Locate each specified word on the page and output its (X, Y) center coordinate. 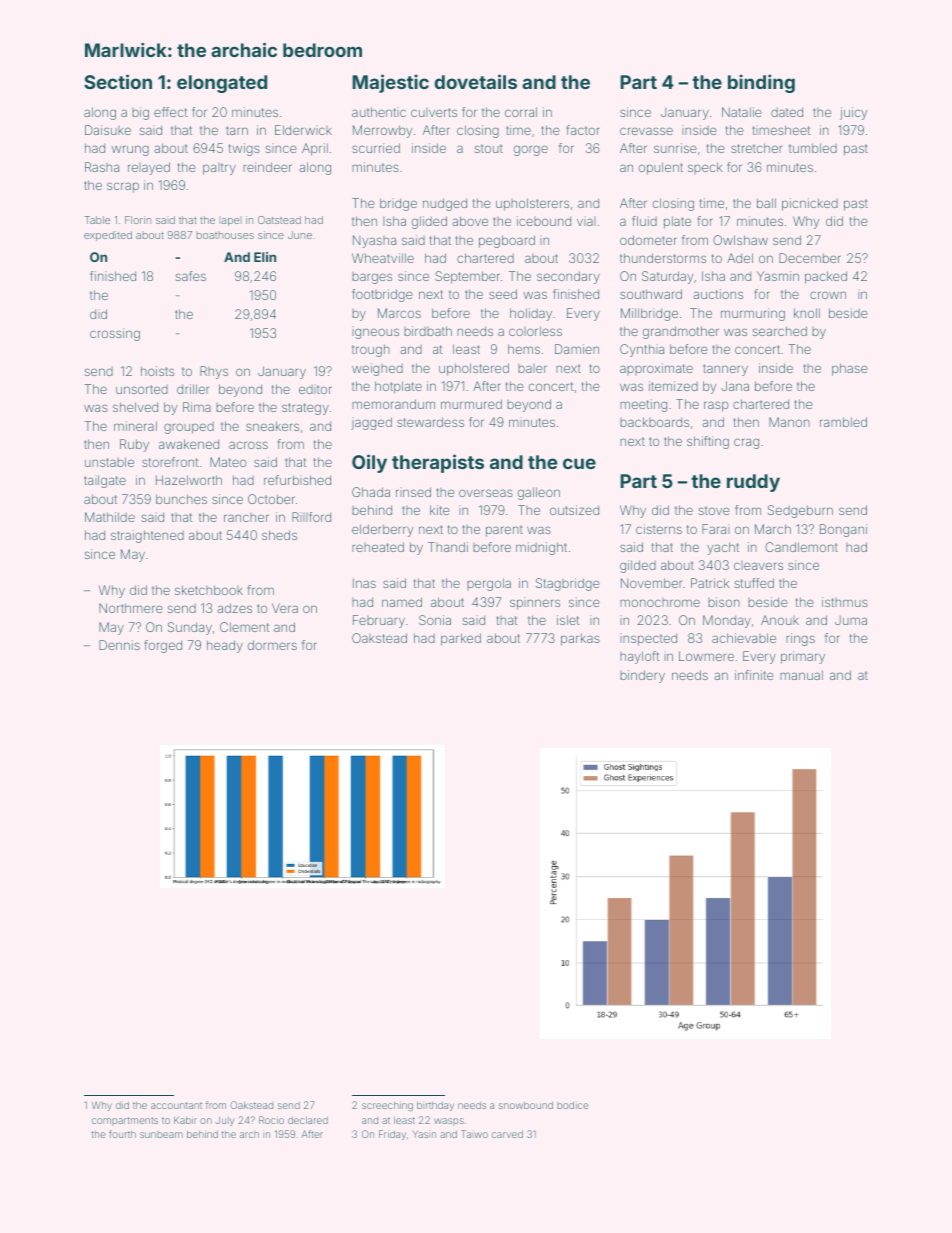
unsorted (142, 389)
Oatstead (279, 220)
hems (524, 349)
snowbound (526, 1105)
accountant (176, 1105)
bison (724, 602)
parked (461, 639)
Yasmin (778, 276)
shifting (708, 442)
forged (163, 646)
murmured (471, 404)
